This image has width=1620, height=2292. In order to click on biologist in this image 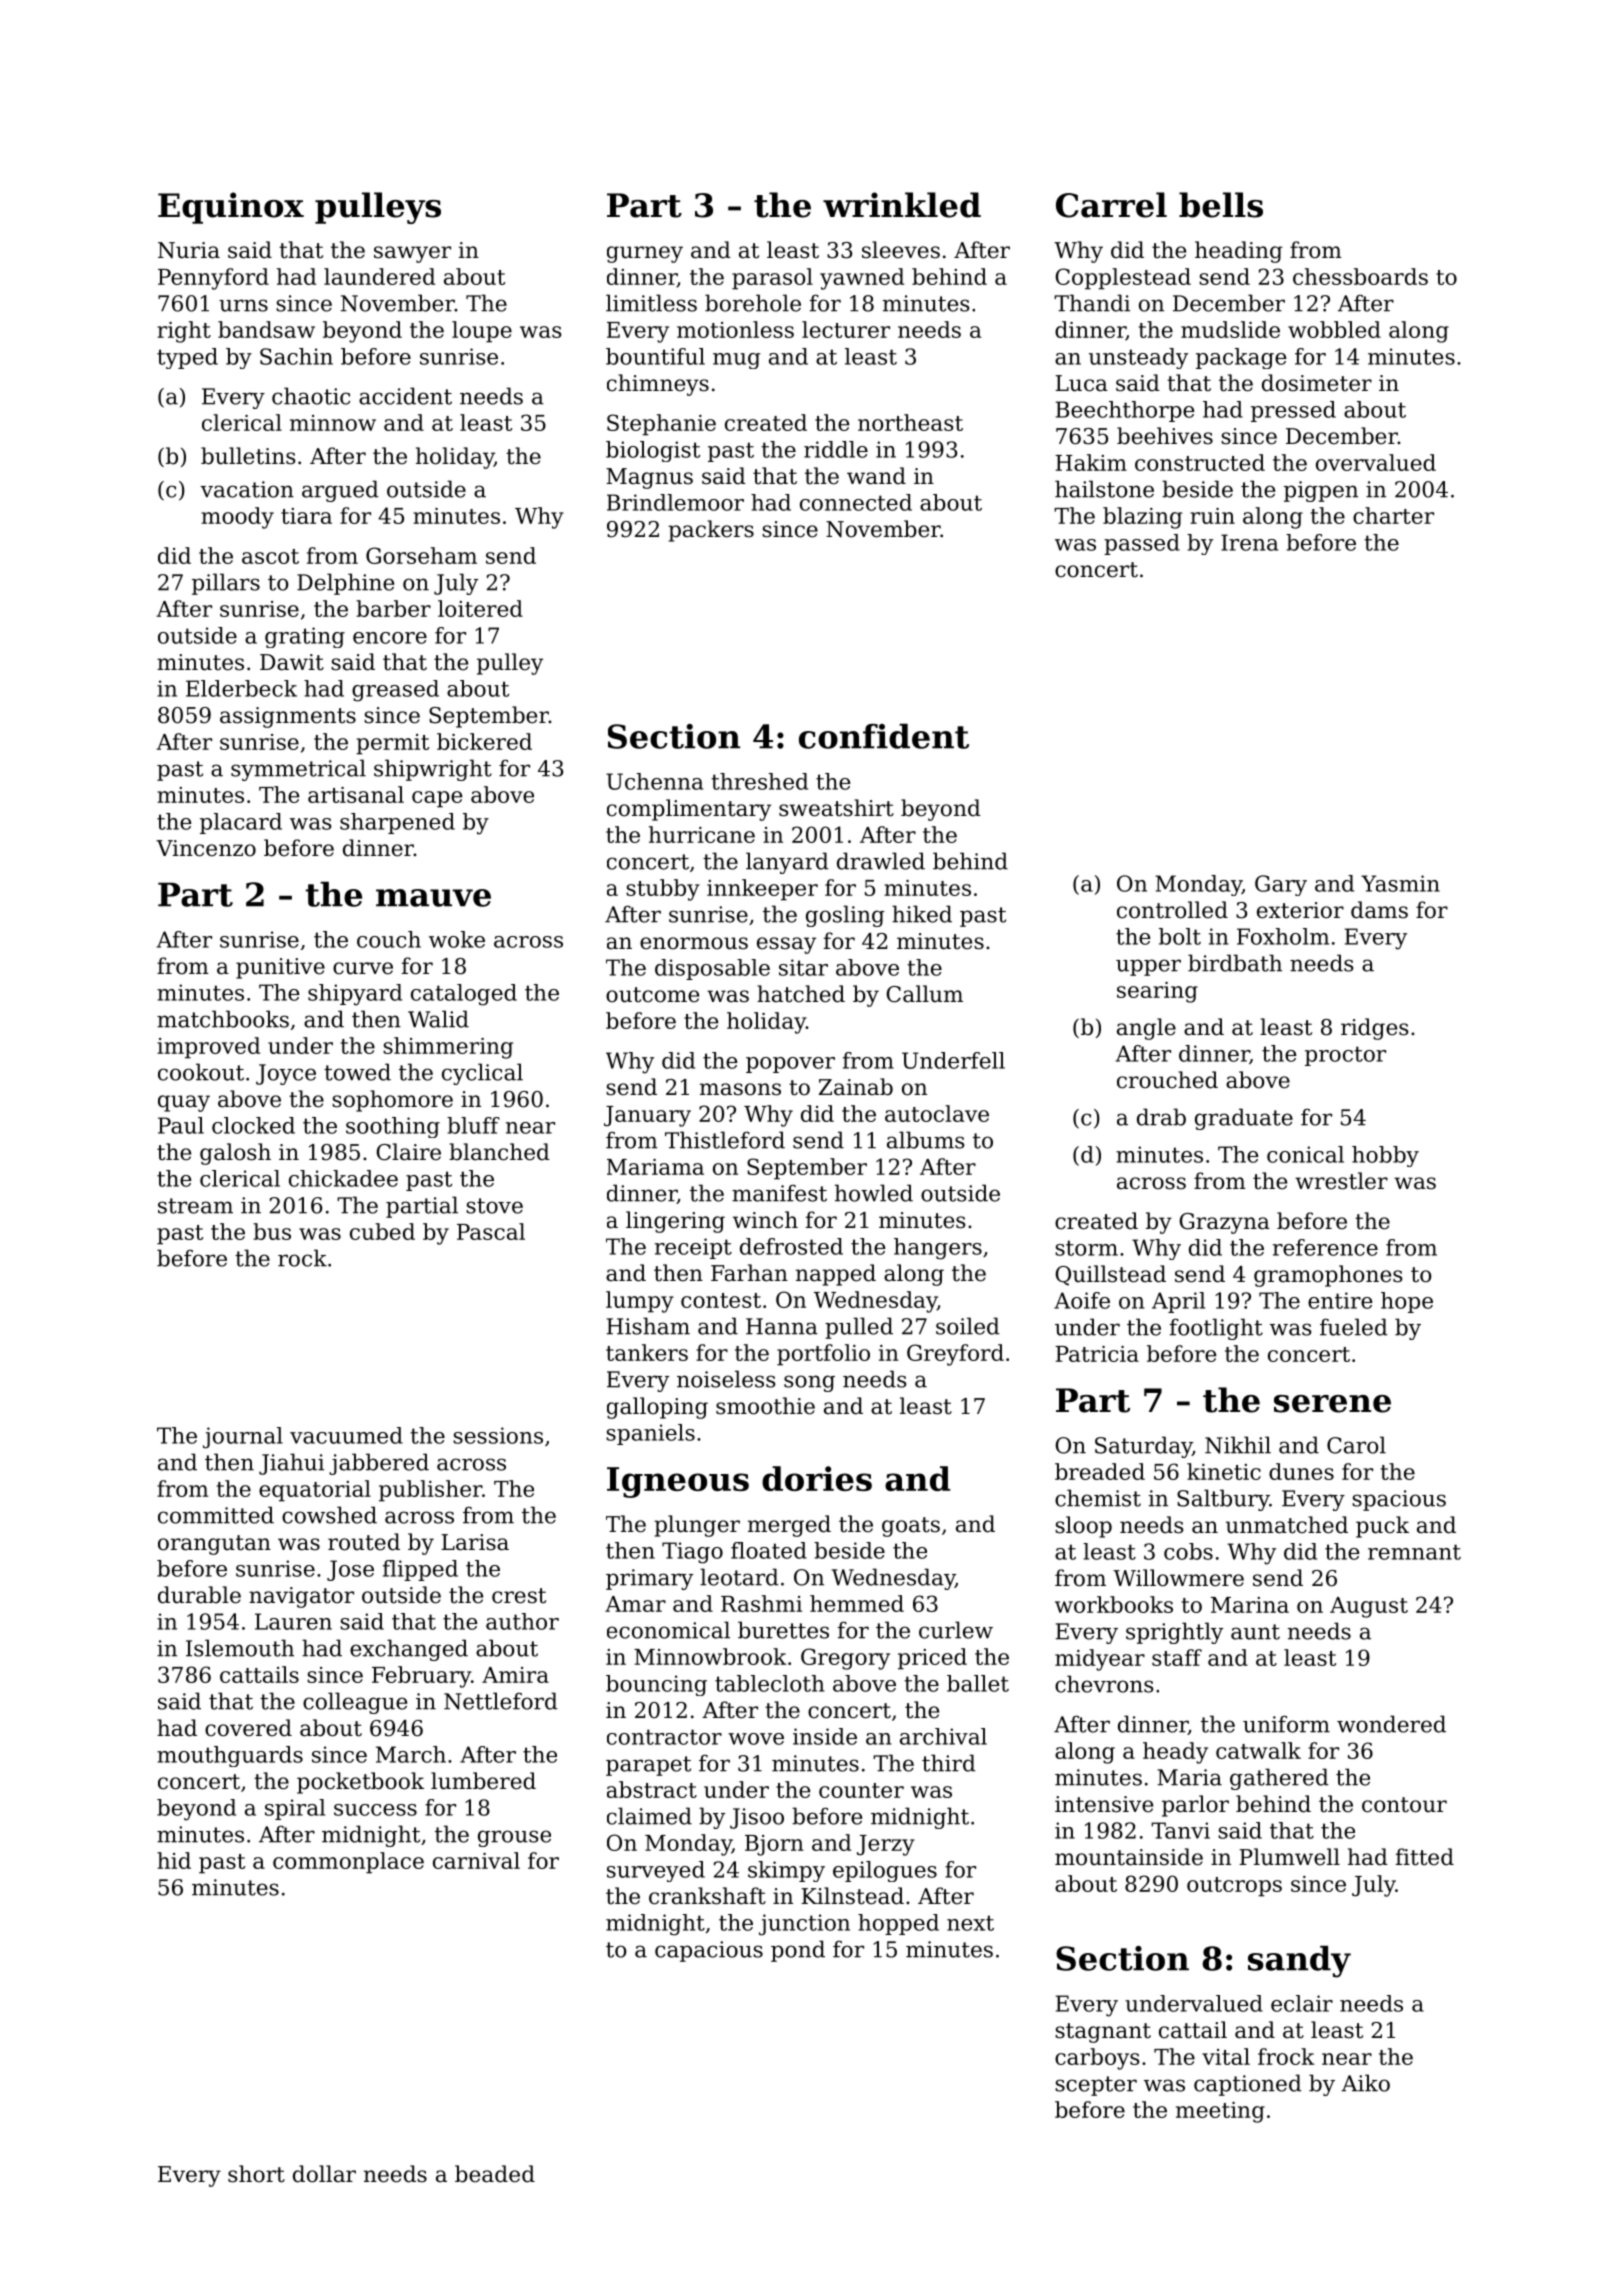, I will do `click(653, 451)`.
